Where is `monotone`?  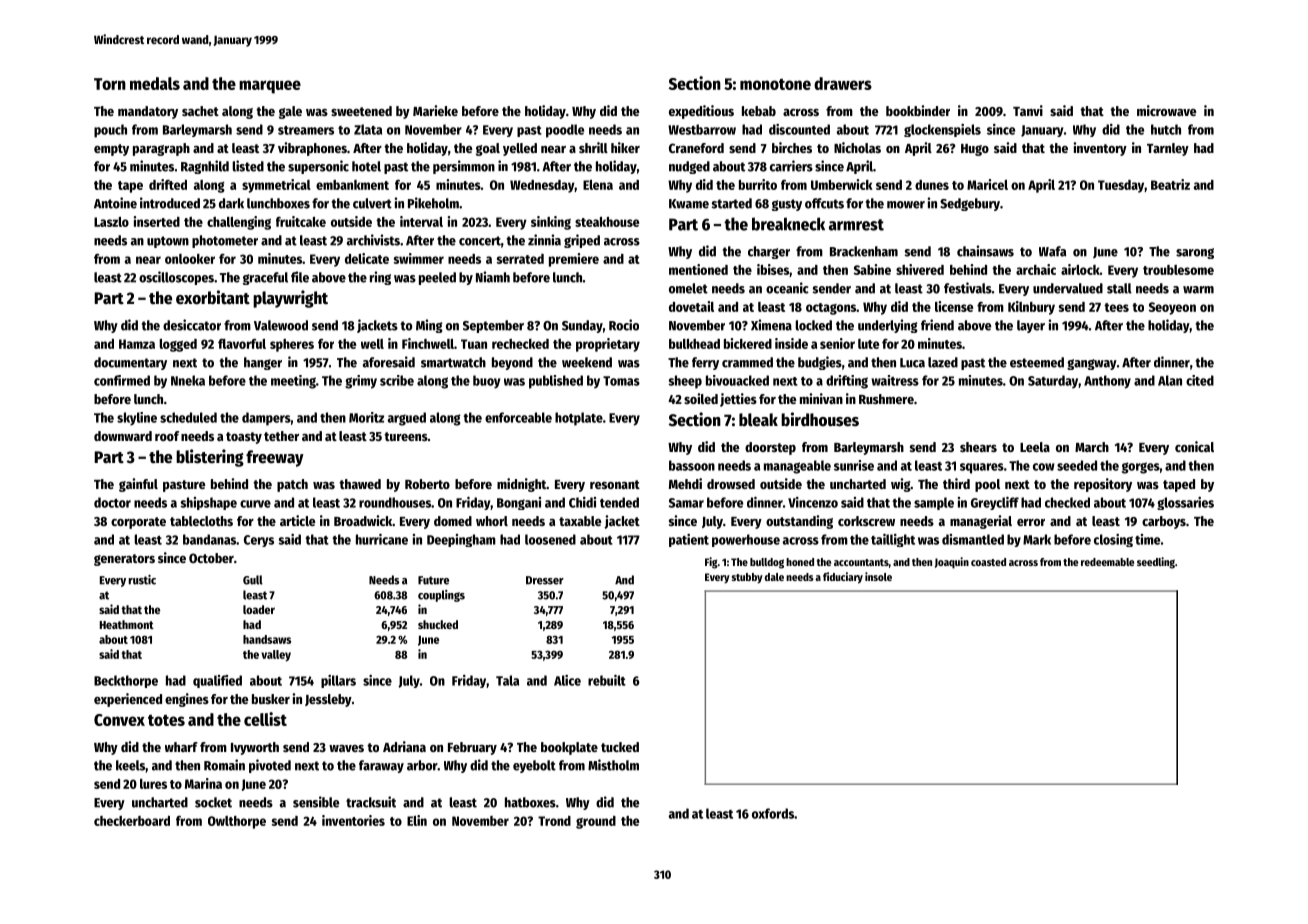
monotone is located at coordinates (775, 84).
